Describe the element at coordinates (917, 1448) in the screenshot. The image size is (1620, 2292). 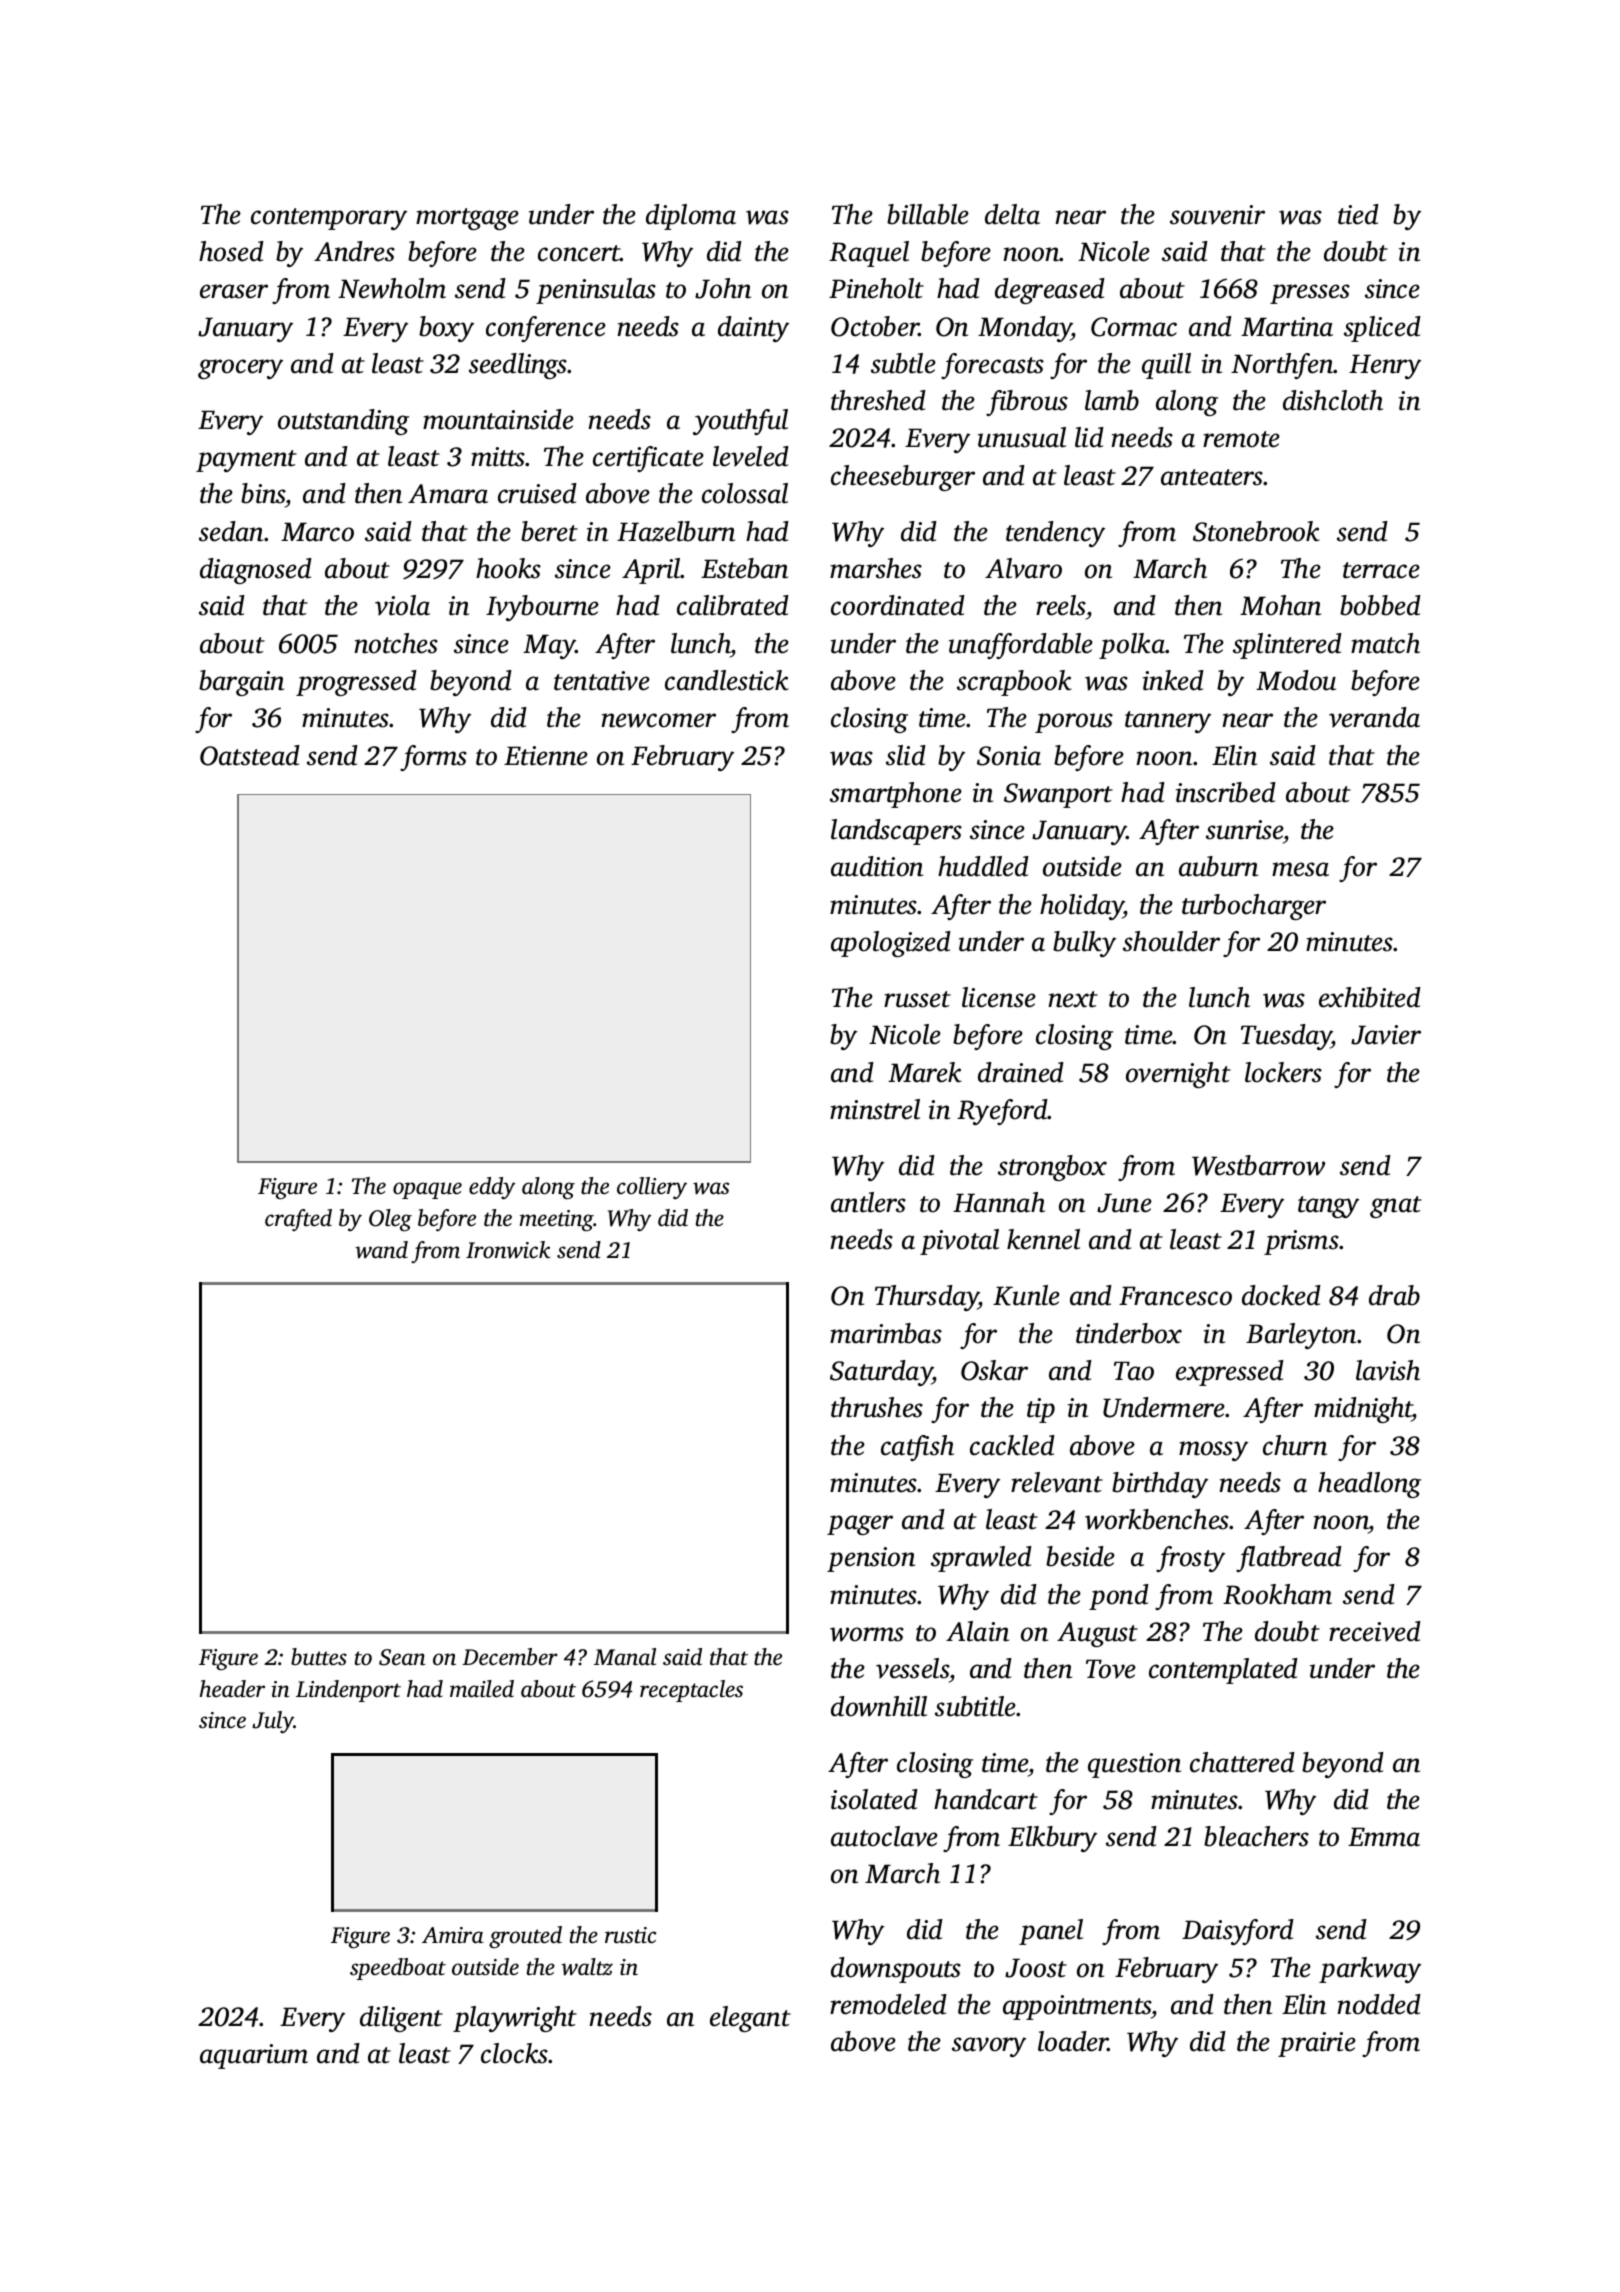
I see `catfish` at that location.
